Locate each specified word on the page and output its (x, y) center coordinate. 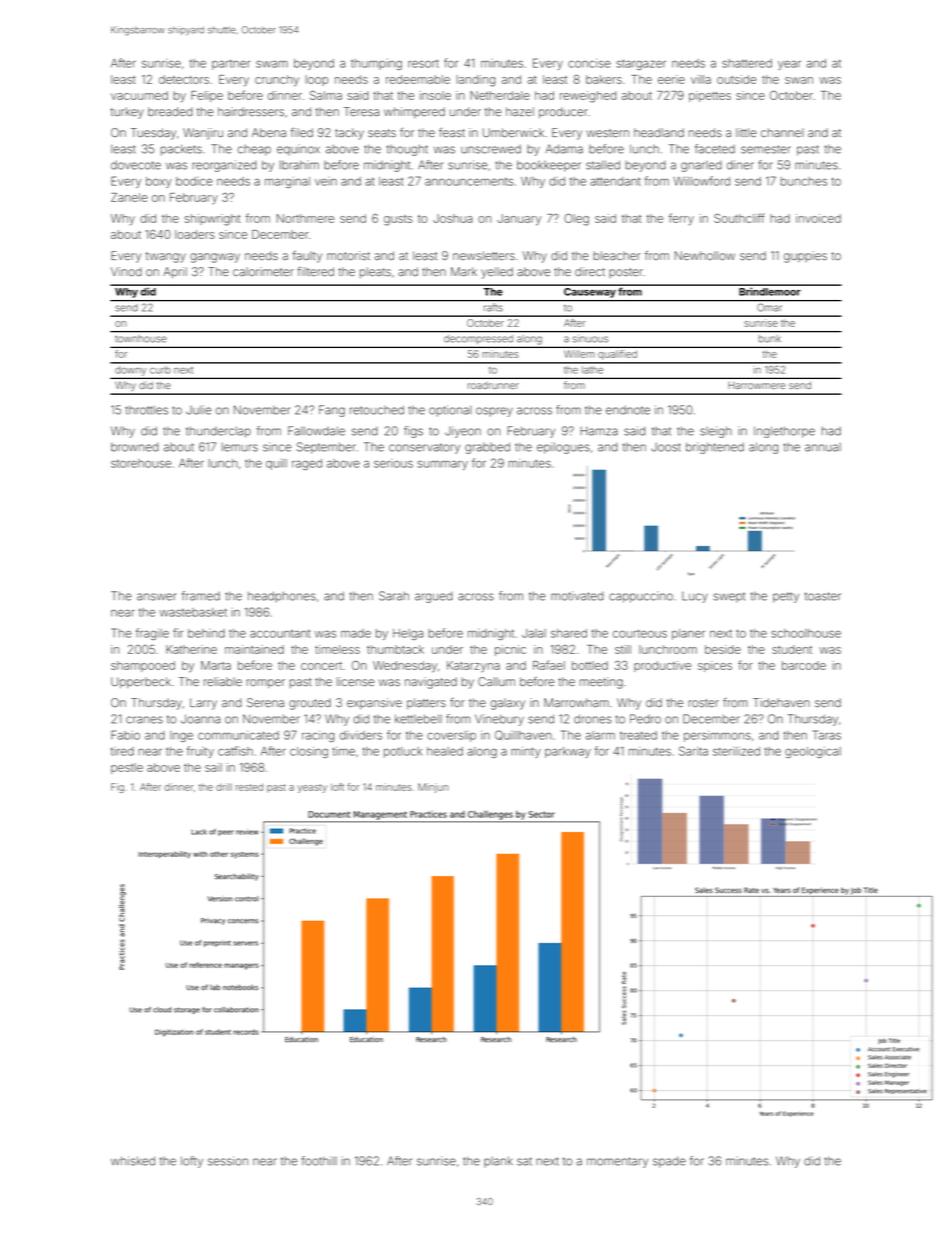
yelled (497, 273)
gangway (215, 258)
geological (813, 752)
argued (434, 597)
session (228, 1161)
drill (224, 787)
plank (498, 1161)
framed (201, 596)
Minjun (433, 788)
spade (669, 1162)
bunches (804, 181)
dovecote (136, 165)
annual (823, 447)
